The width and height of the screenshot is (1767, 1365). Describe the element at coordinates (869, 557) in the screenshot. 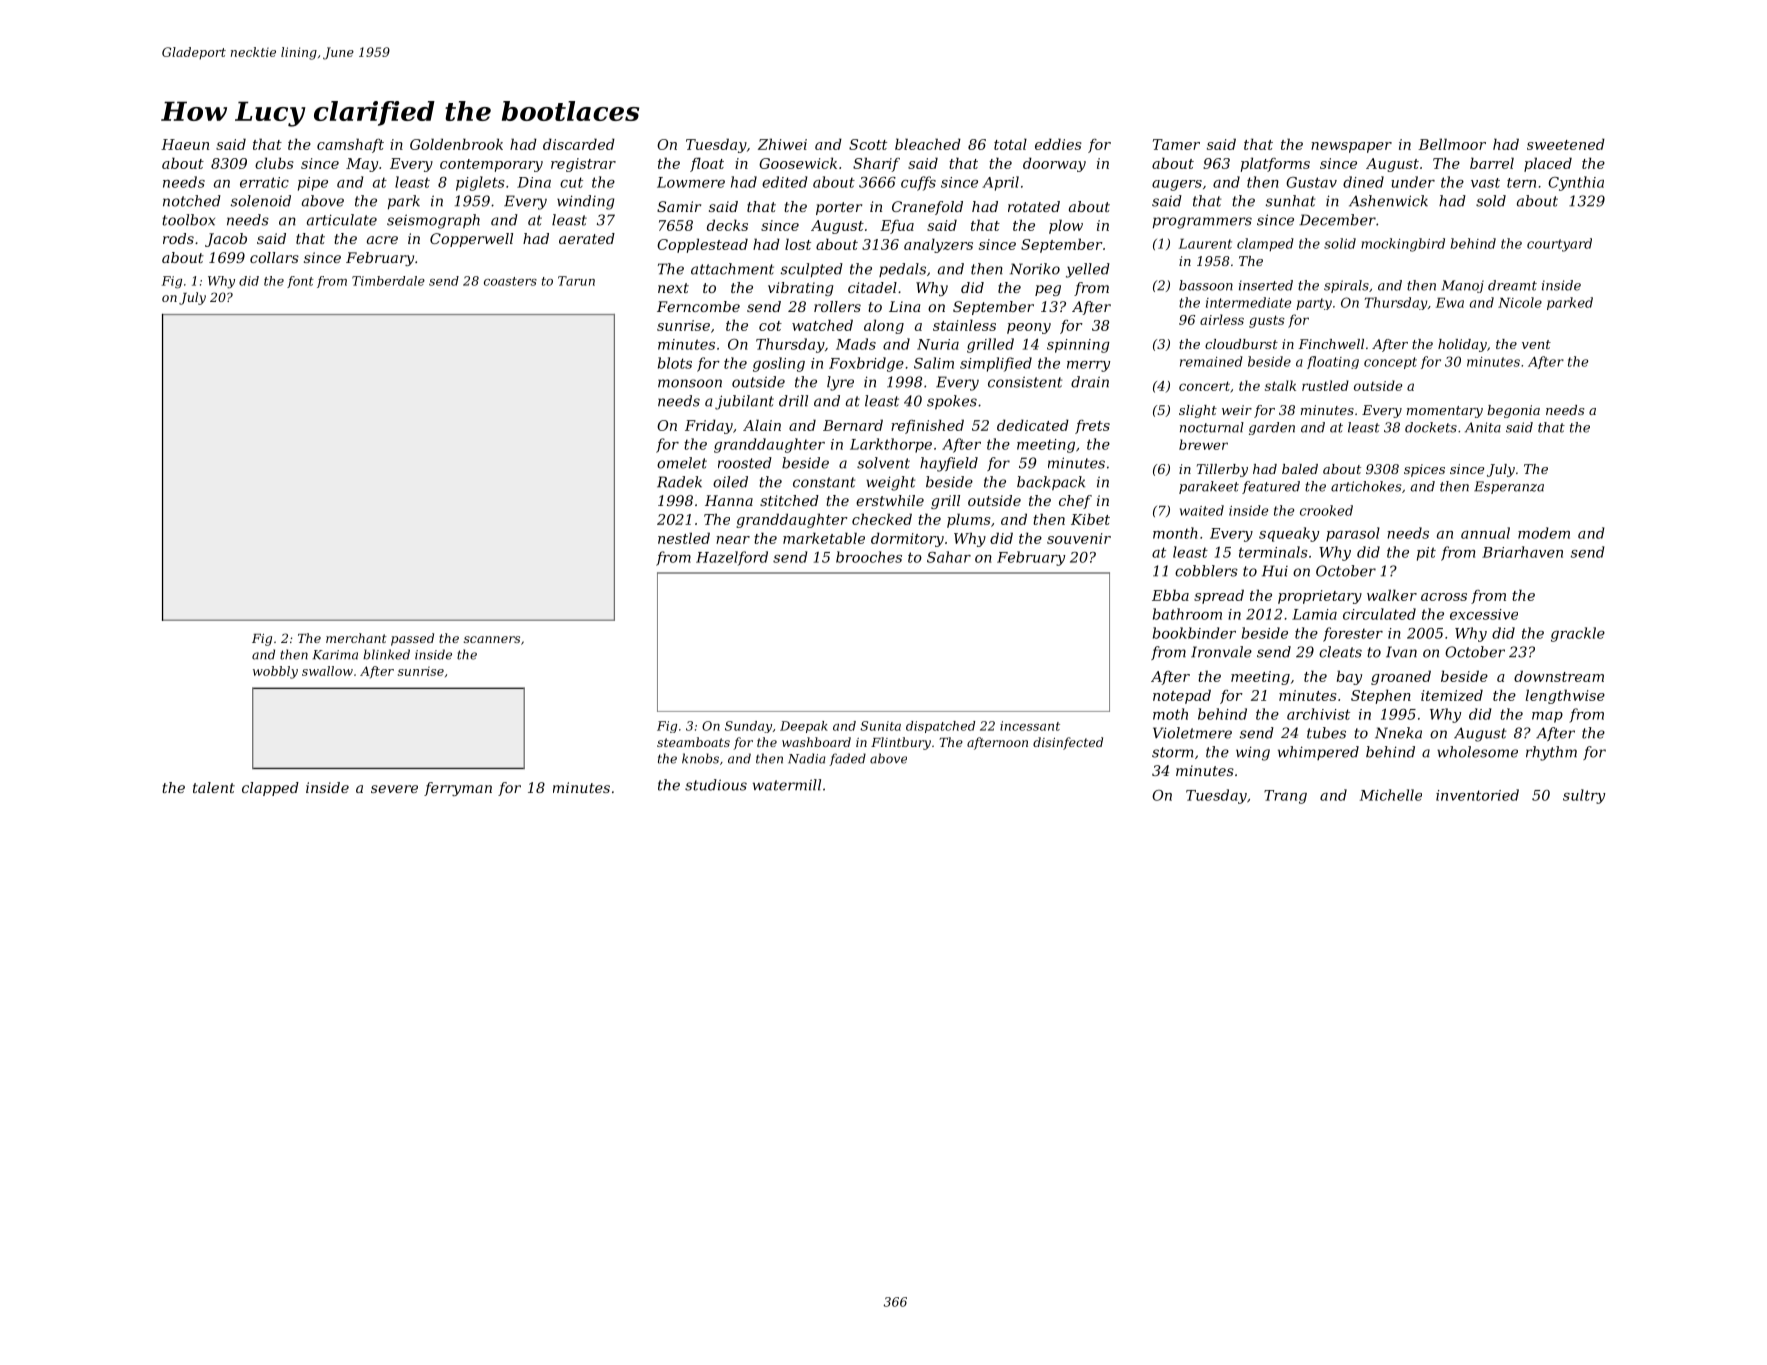

I see `brooches` at that location.
